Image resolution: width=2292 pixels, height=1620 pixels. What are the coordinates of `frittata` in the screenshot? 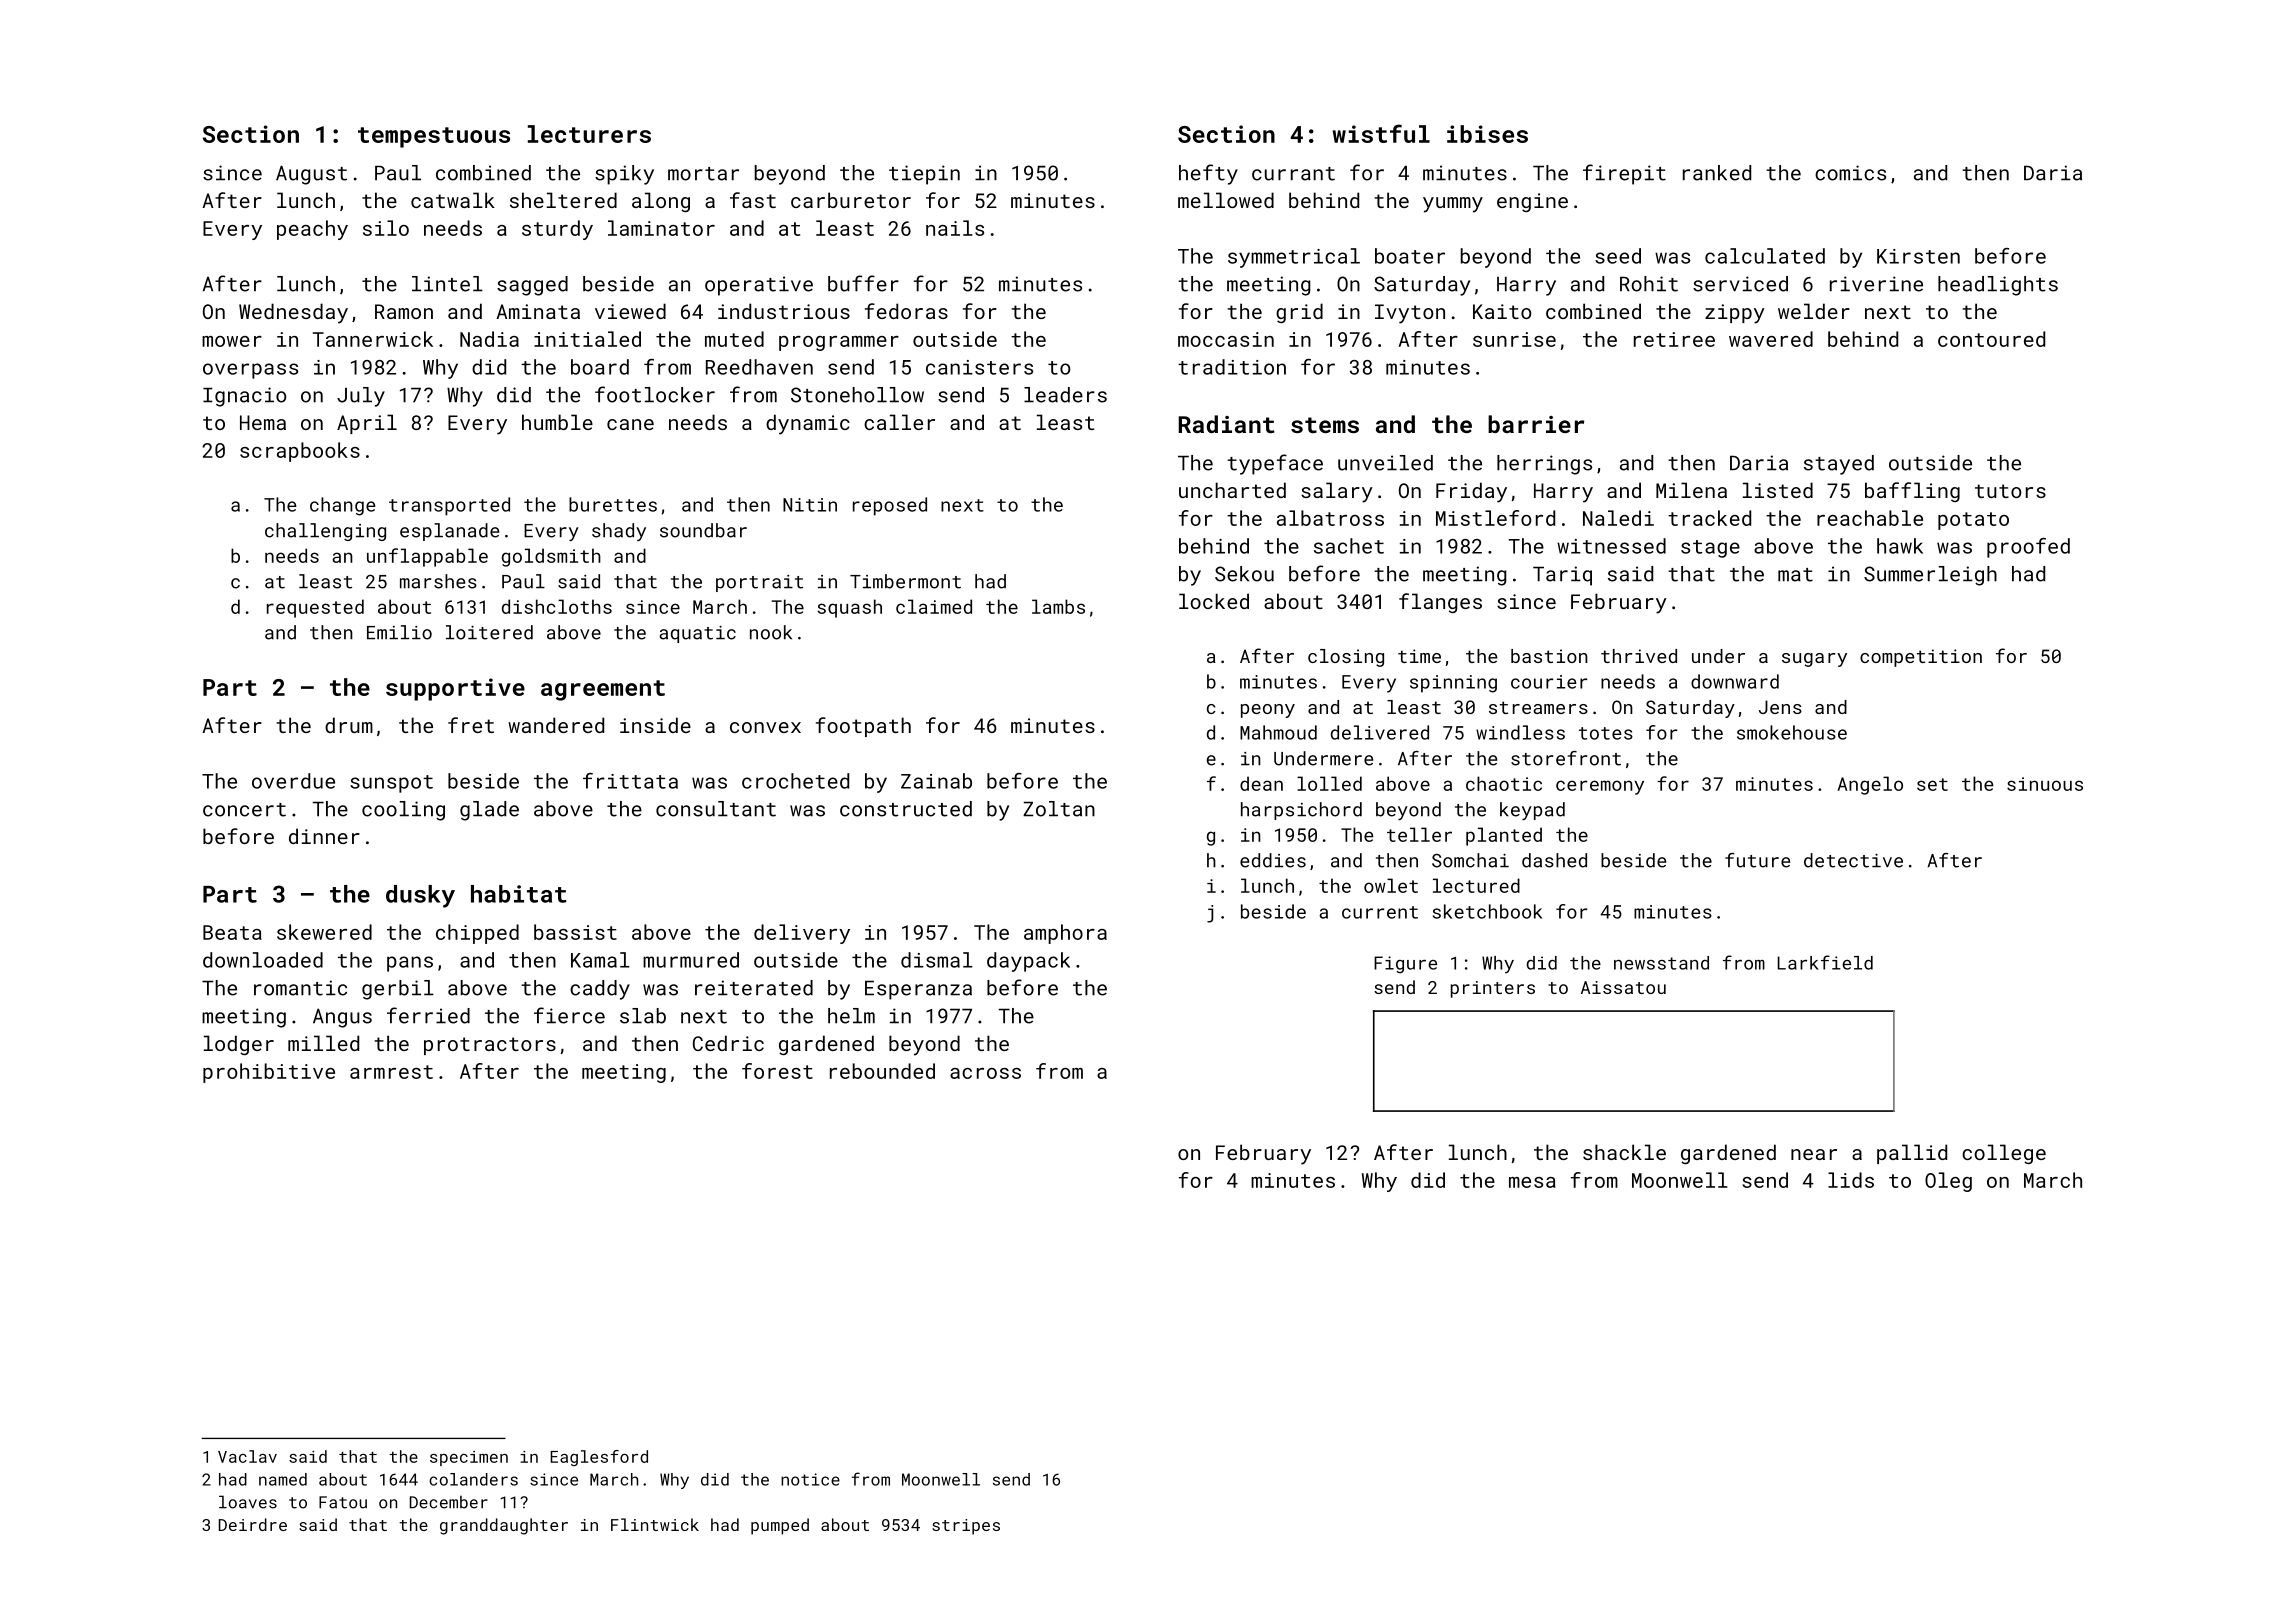 It's located at (630, 781).
